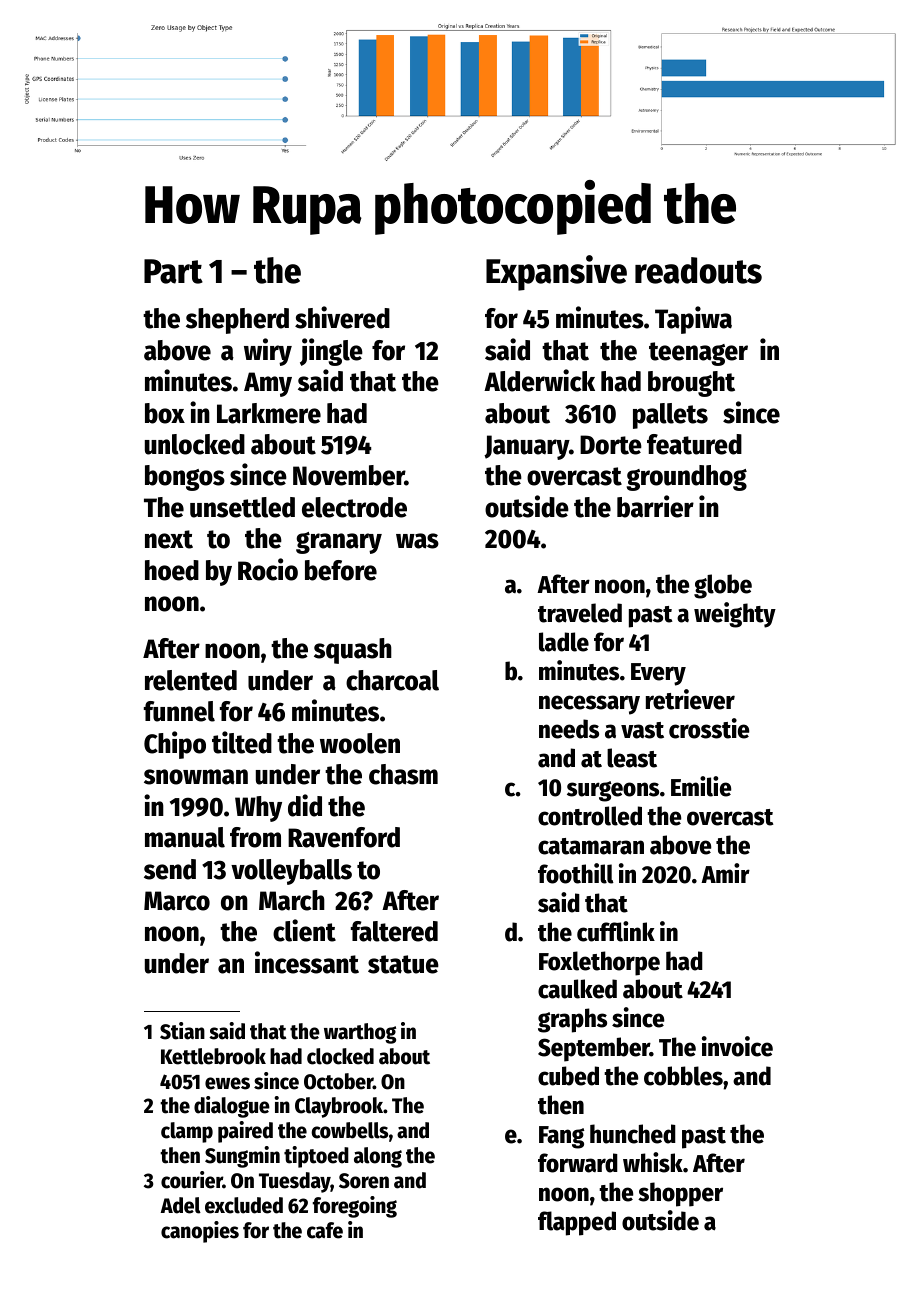 The width and height of the screenshot is (924, 1311). Describe the element at coordinates (611, 445) in the screenshot. I see `Dorte` at that location.
